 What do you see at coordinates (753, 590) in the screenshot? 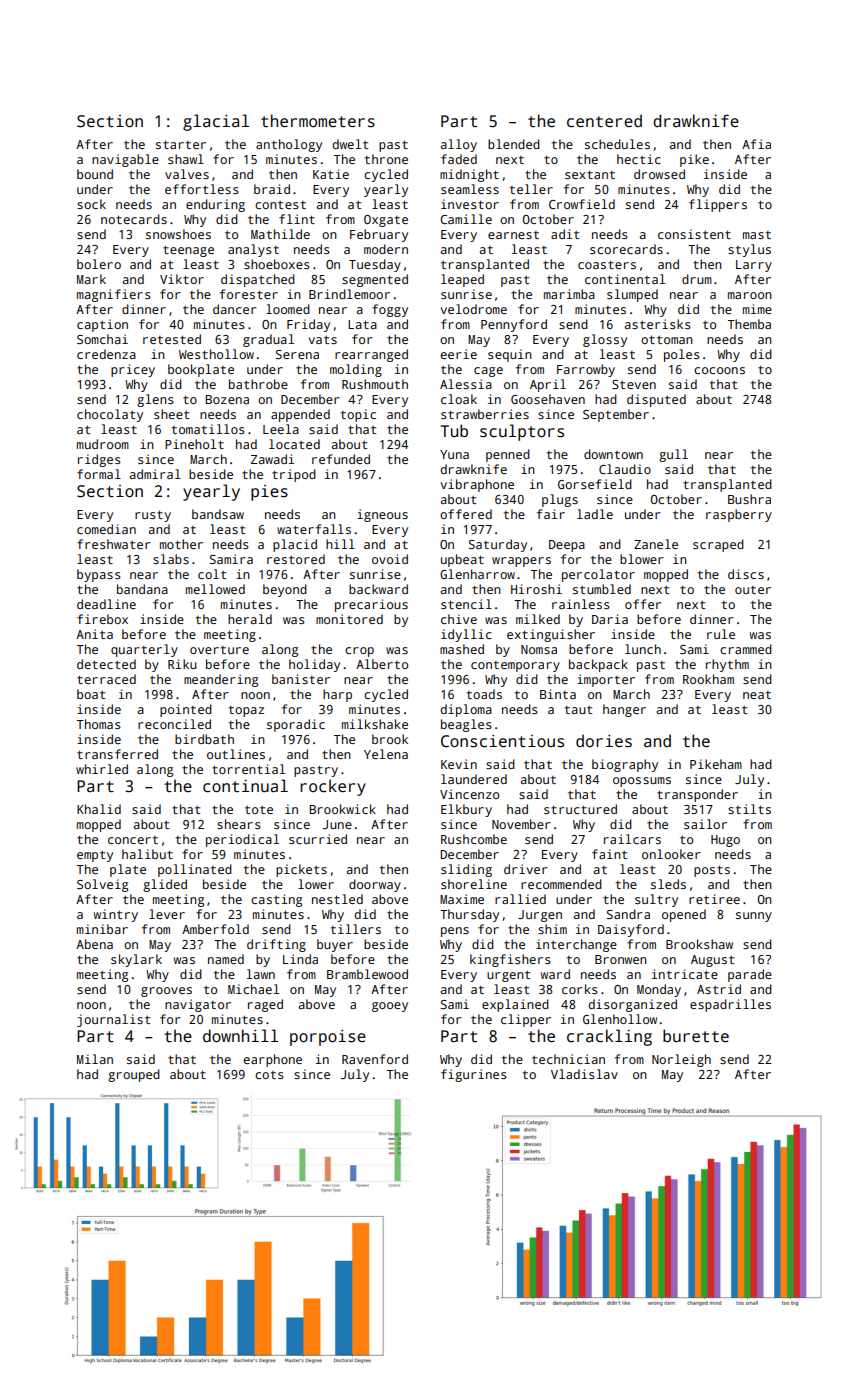
I see `outer` at bounding box center [753, 590].
